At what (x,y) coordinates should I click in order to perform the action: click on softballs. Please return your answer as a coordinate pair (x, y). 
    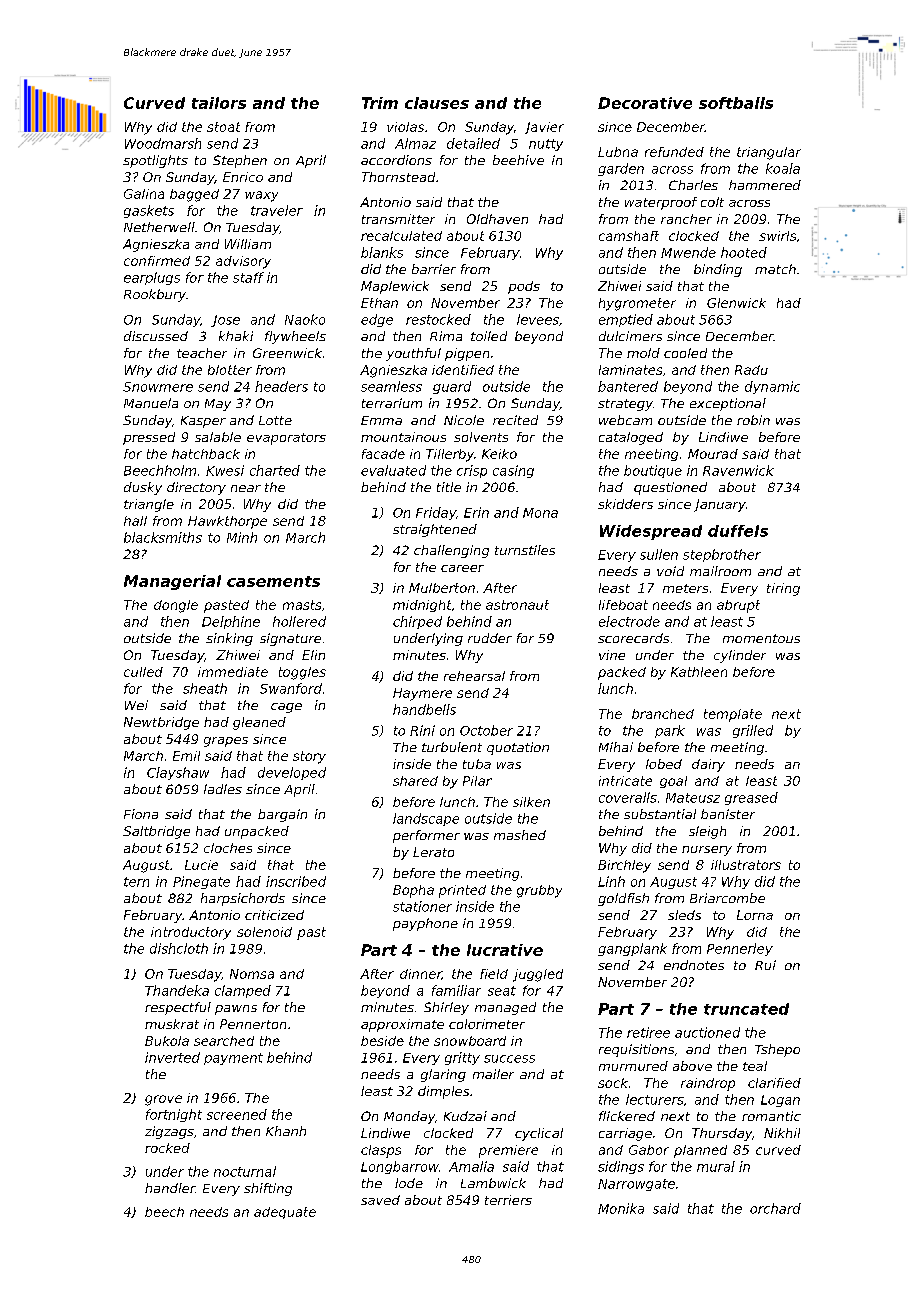
    Looking at the image, I should click on (736, 103).
